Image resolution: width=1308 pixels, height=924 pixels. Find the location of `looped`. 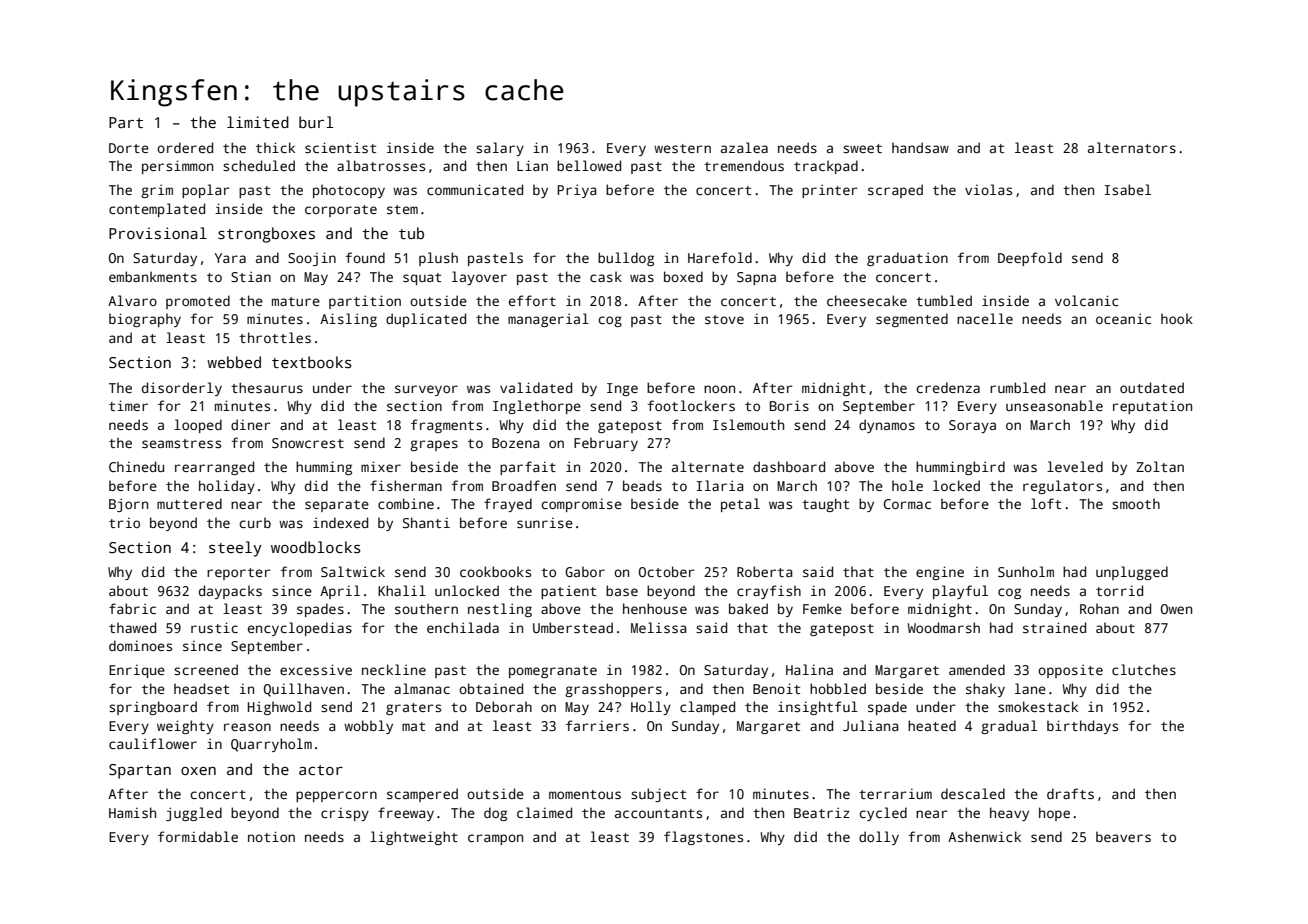

looped is located at coordinates (198, 426).
